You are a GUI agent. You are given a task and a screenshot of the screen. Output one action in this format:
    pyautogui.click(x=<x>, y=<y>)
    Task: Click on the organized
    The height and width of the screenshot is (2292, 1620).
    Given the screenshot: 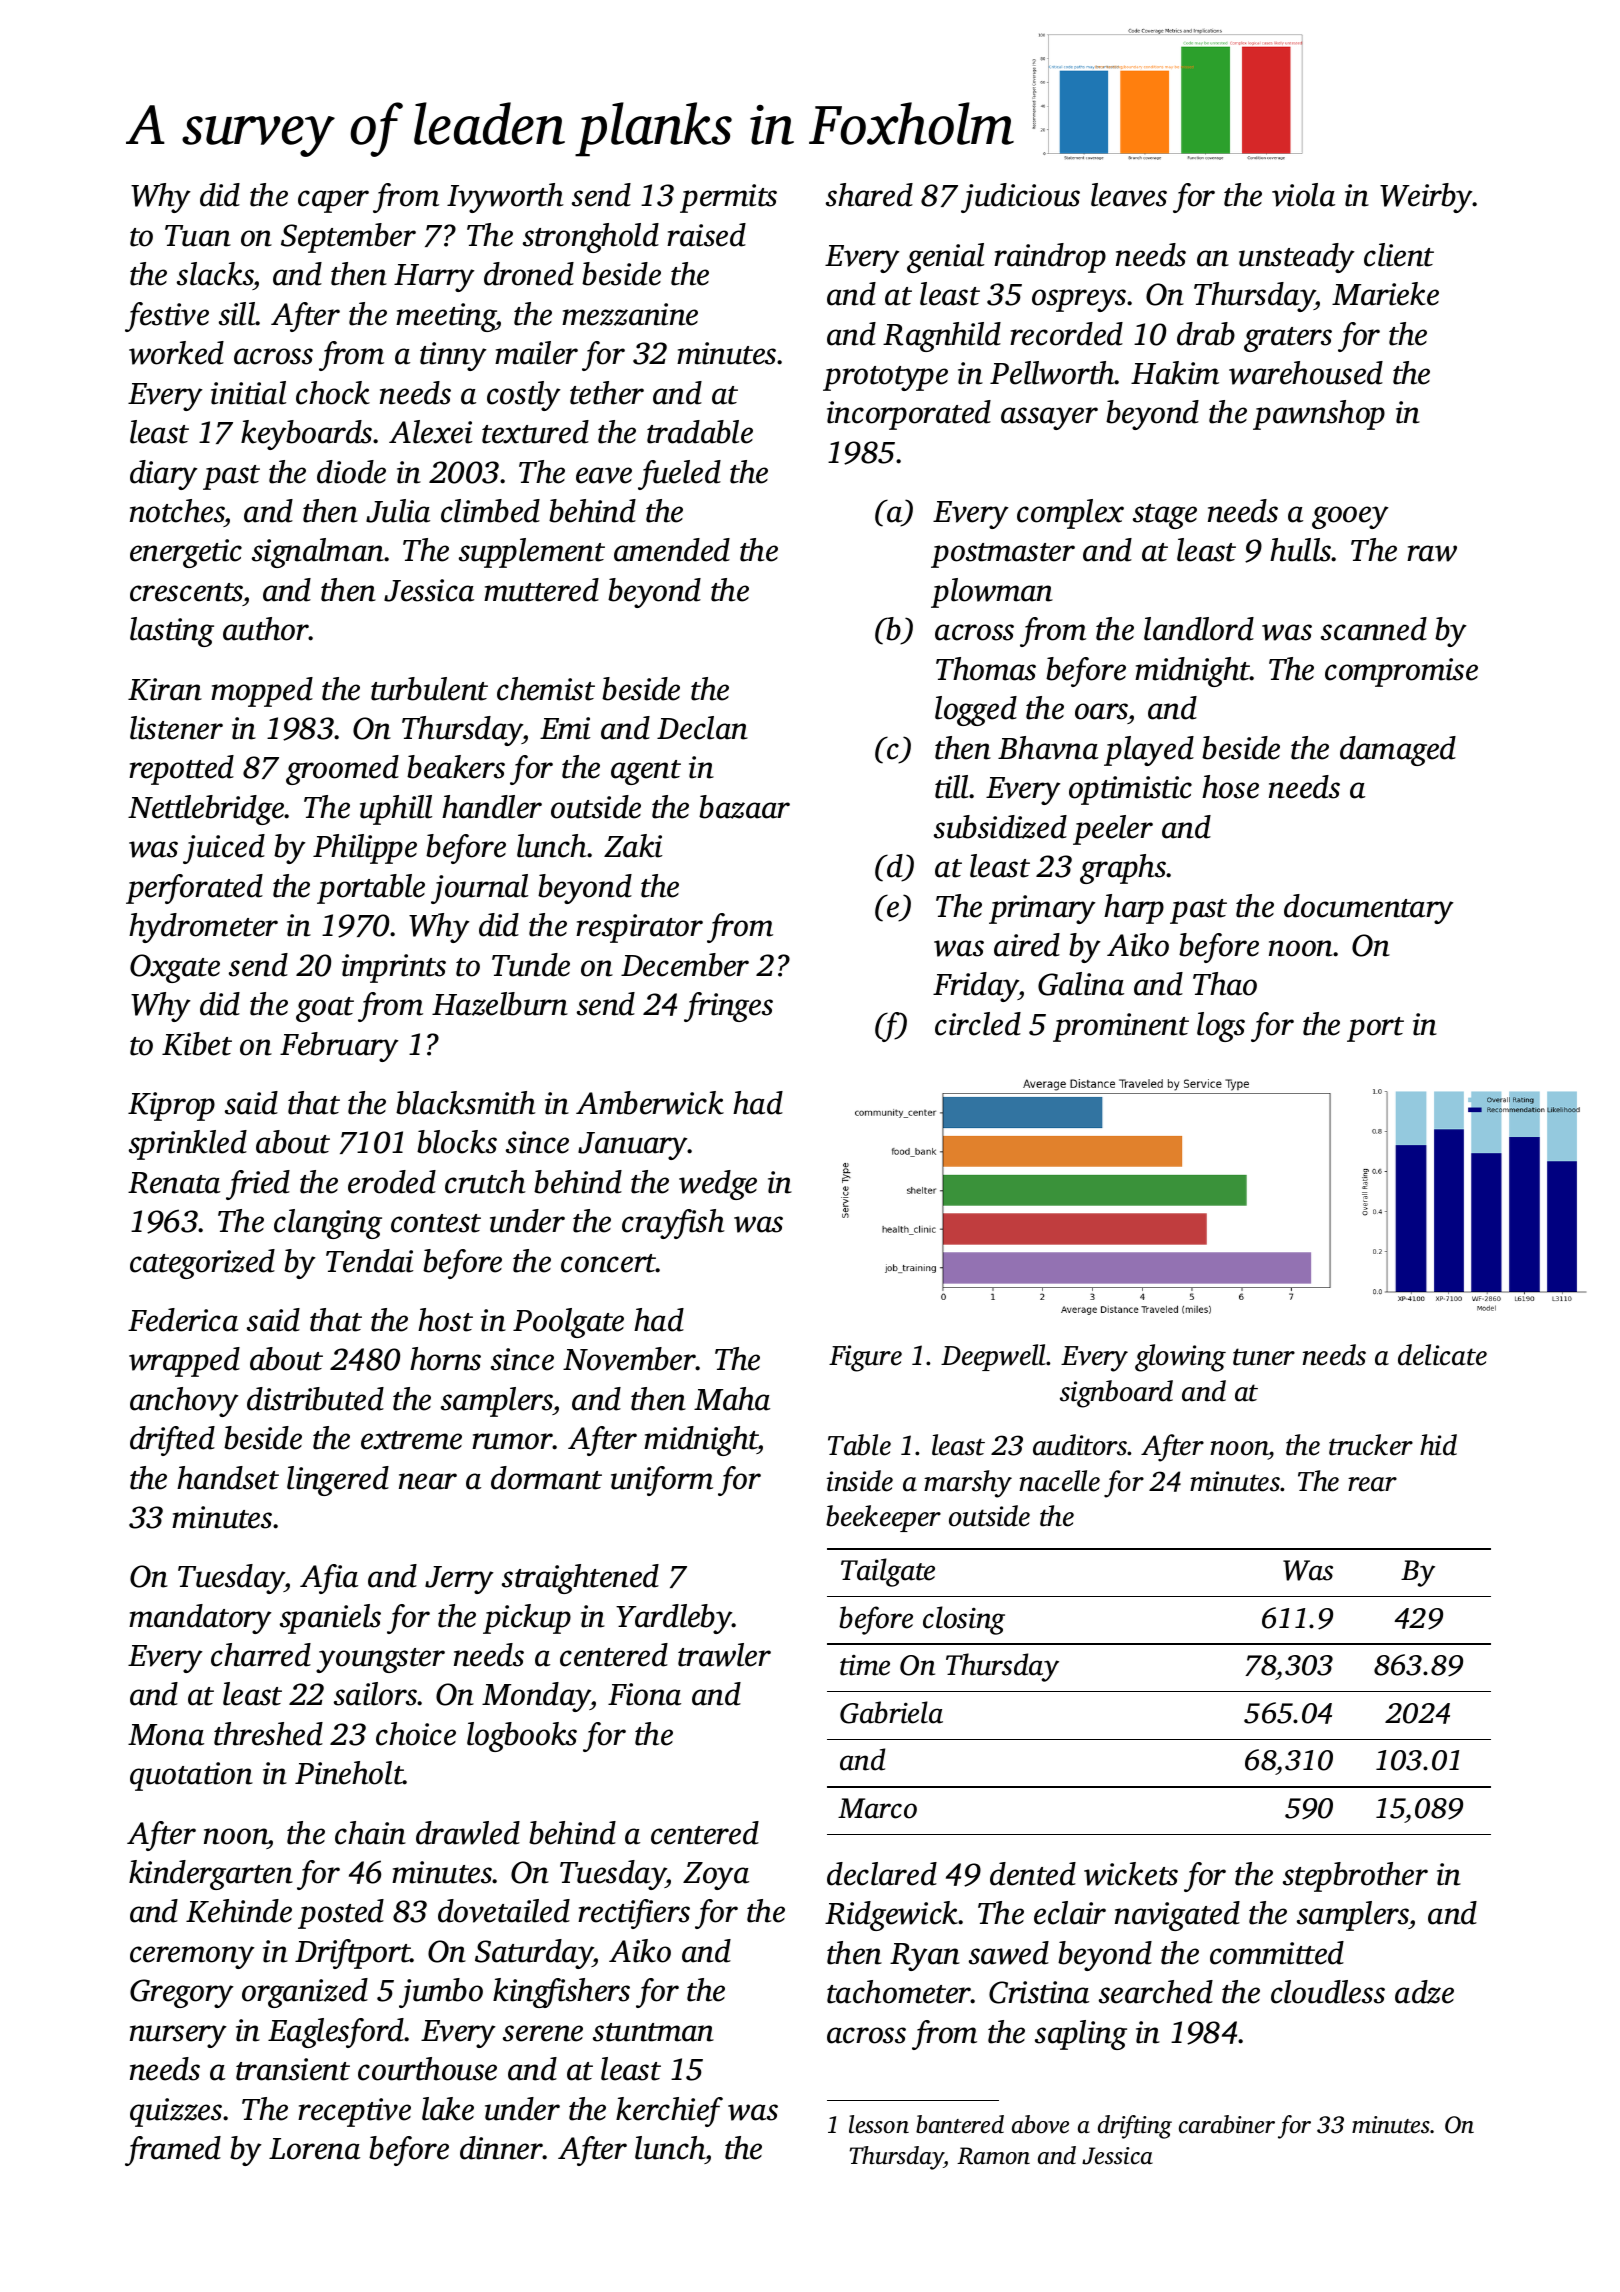 What is the action you would take?
    pyautogui.click(x=305, y=1993)
